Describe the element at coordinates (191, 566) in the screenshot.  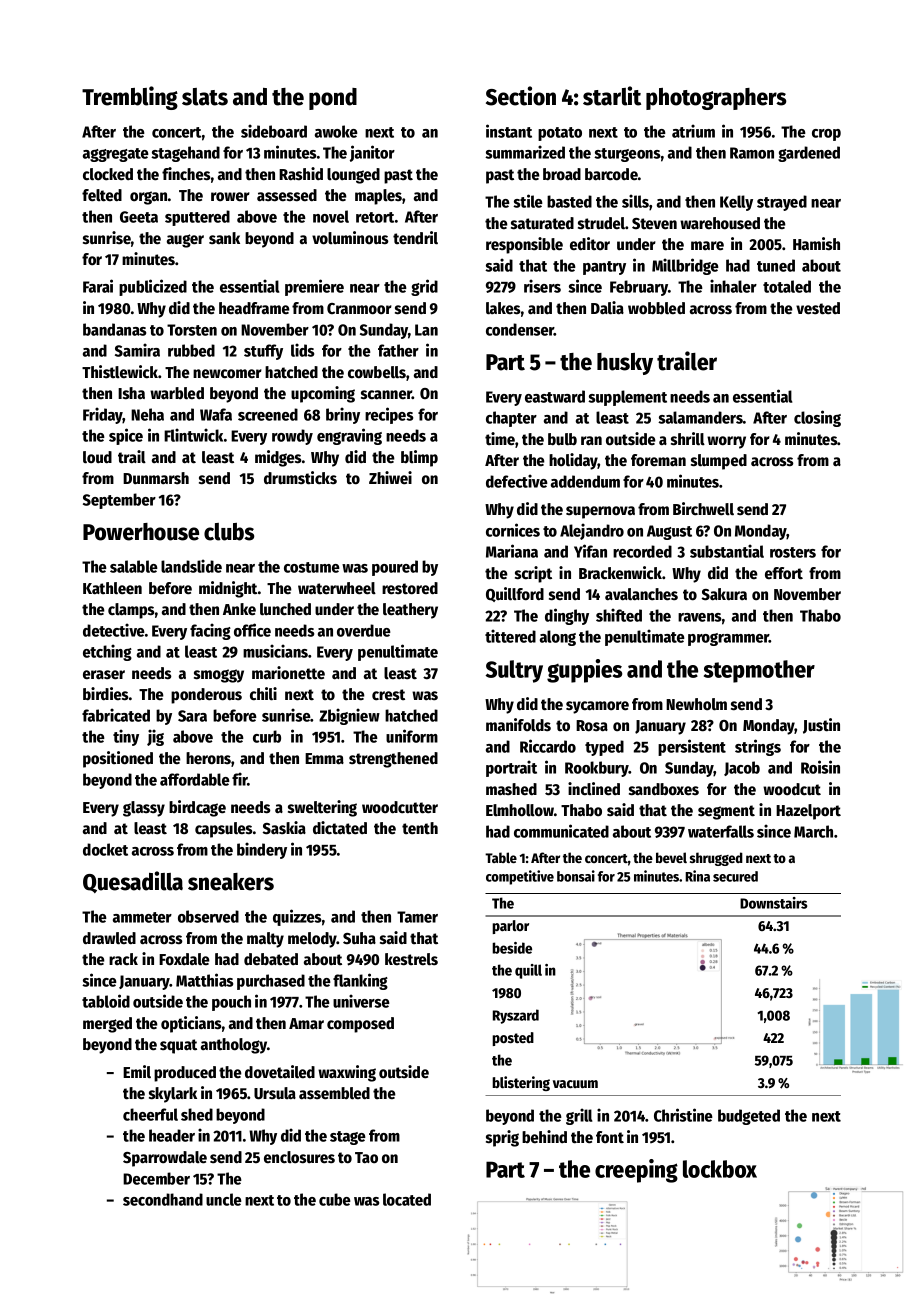
I see `landslide` at that location.
